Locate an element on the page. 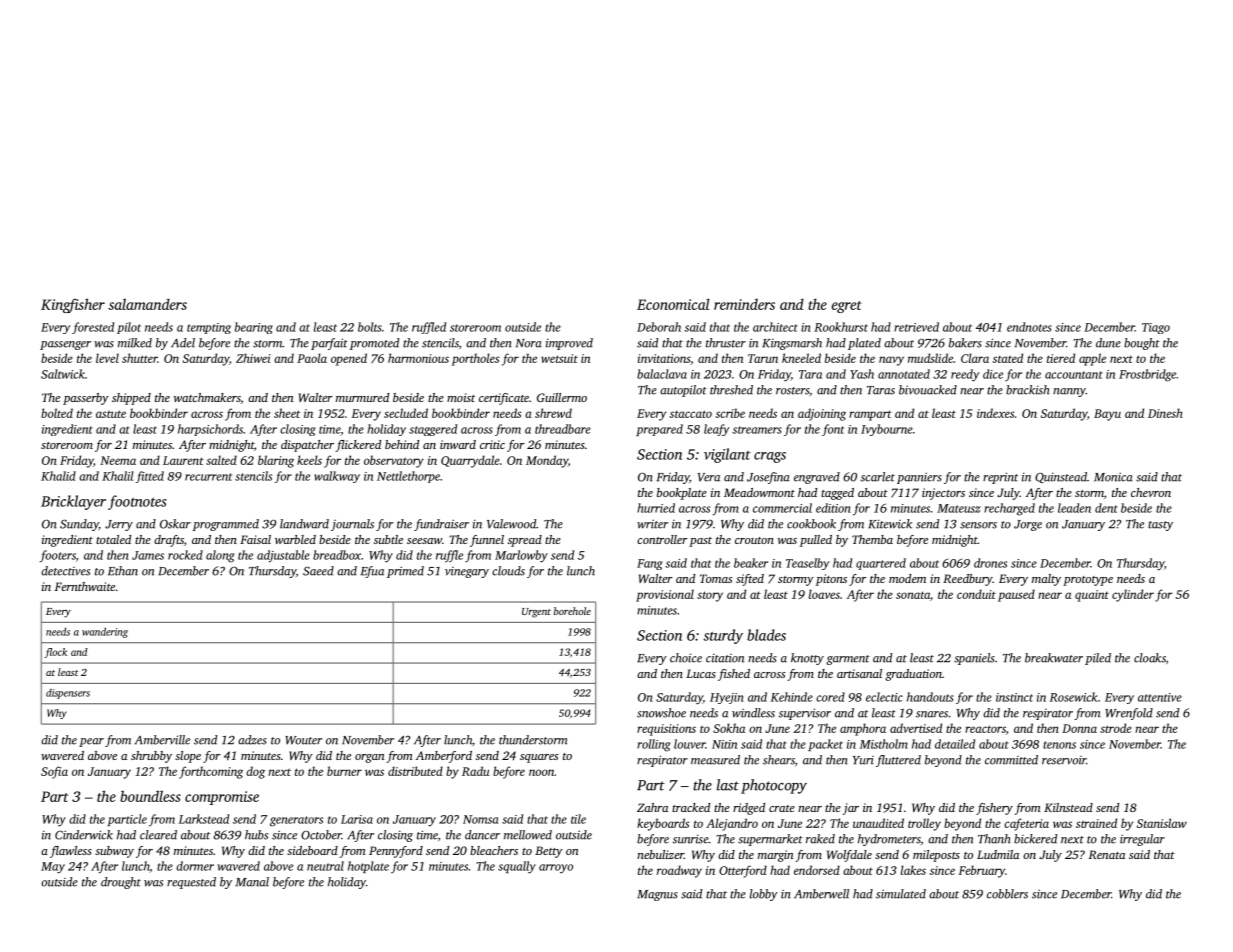  Adel is located at coordinates (183, 343).
